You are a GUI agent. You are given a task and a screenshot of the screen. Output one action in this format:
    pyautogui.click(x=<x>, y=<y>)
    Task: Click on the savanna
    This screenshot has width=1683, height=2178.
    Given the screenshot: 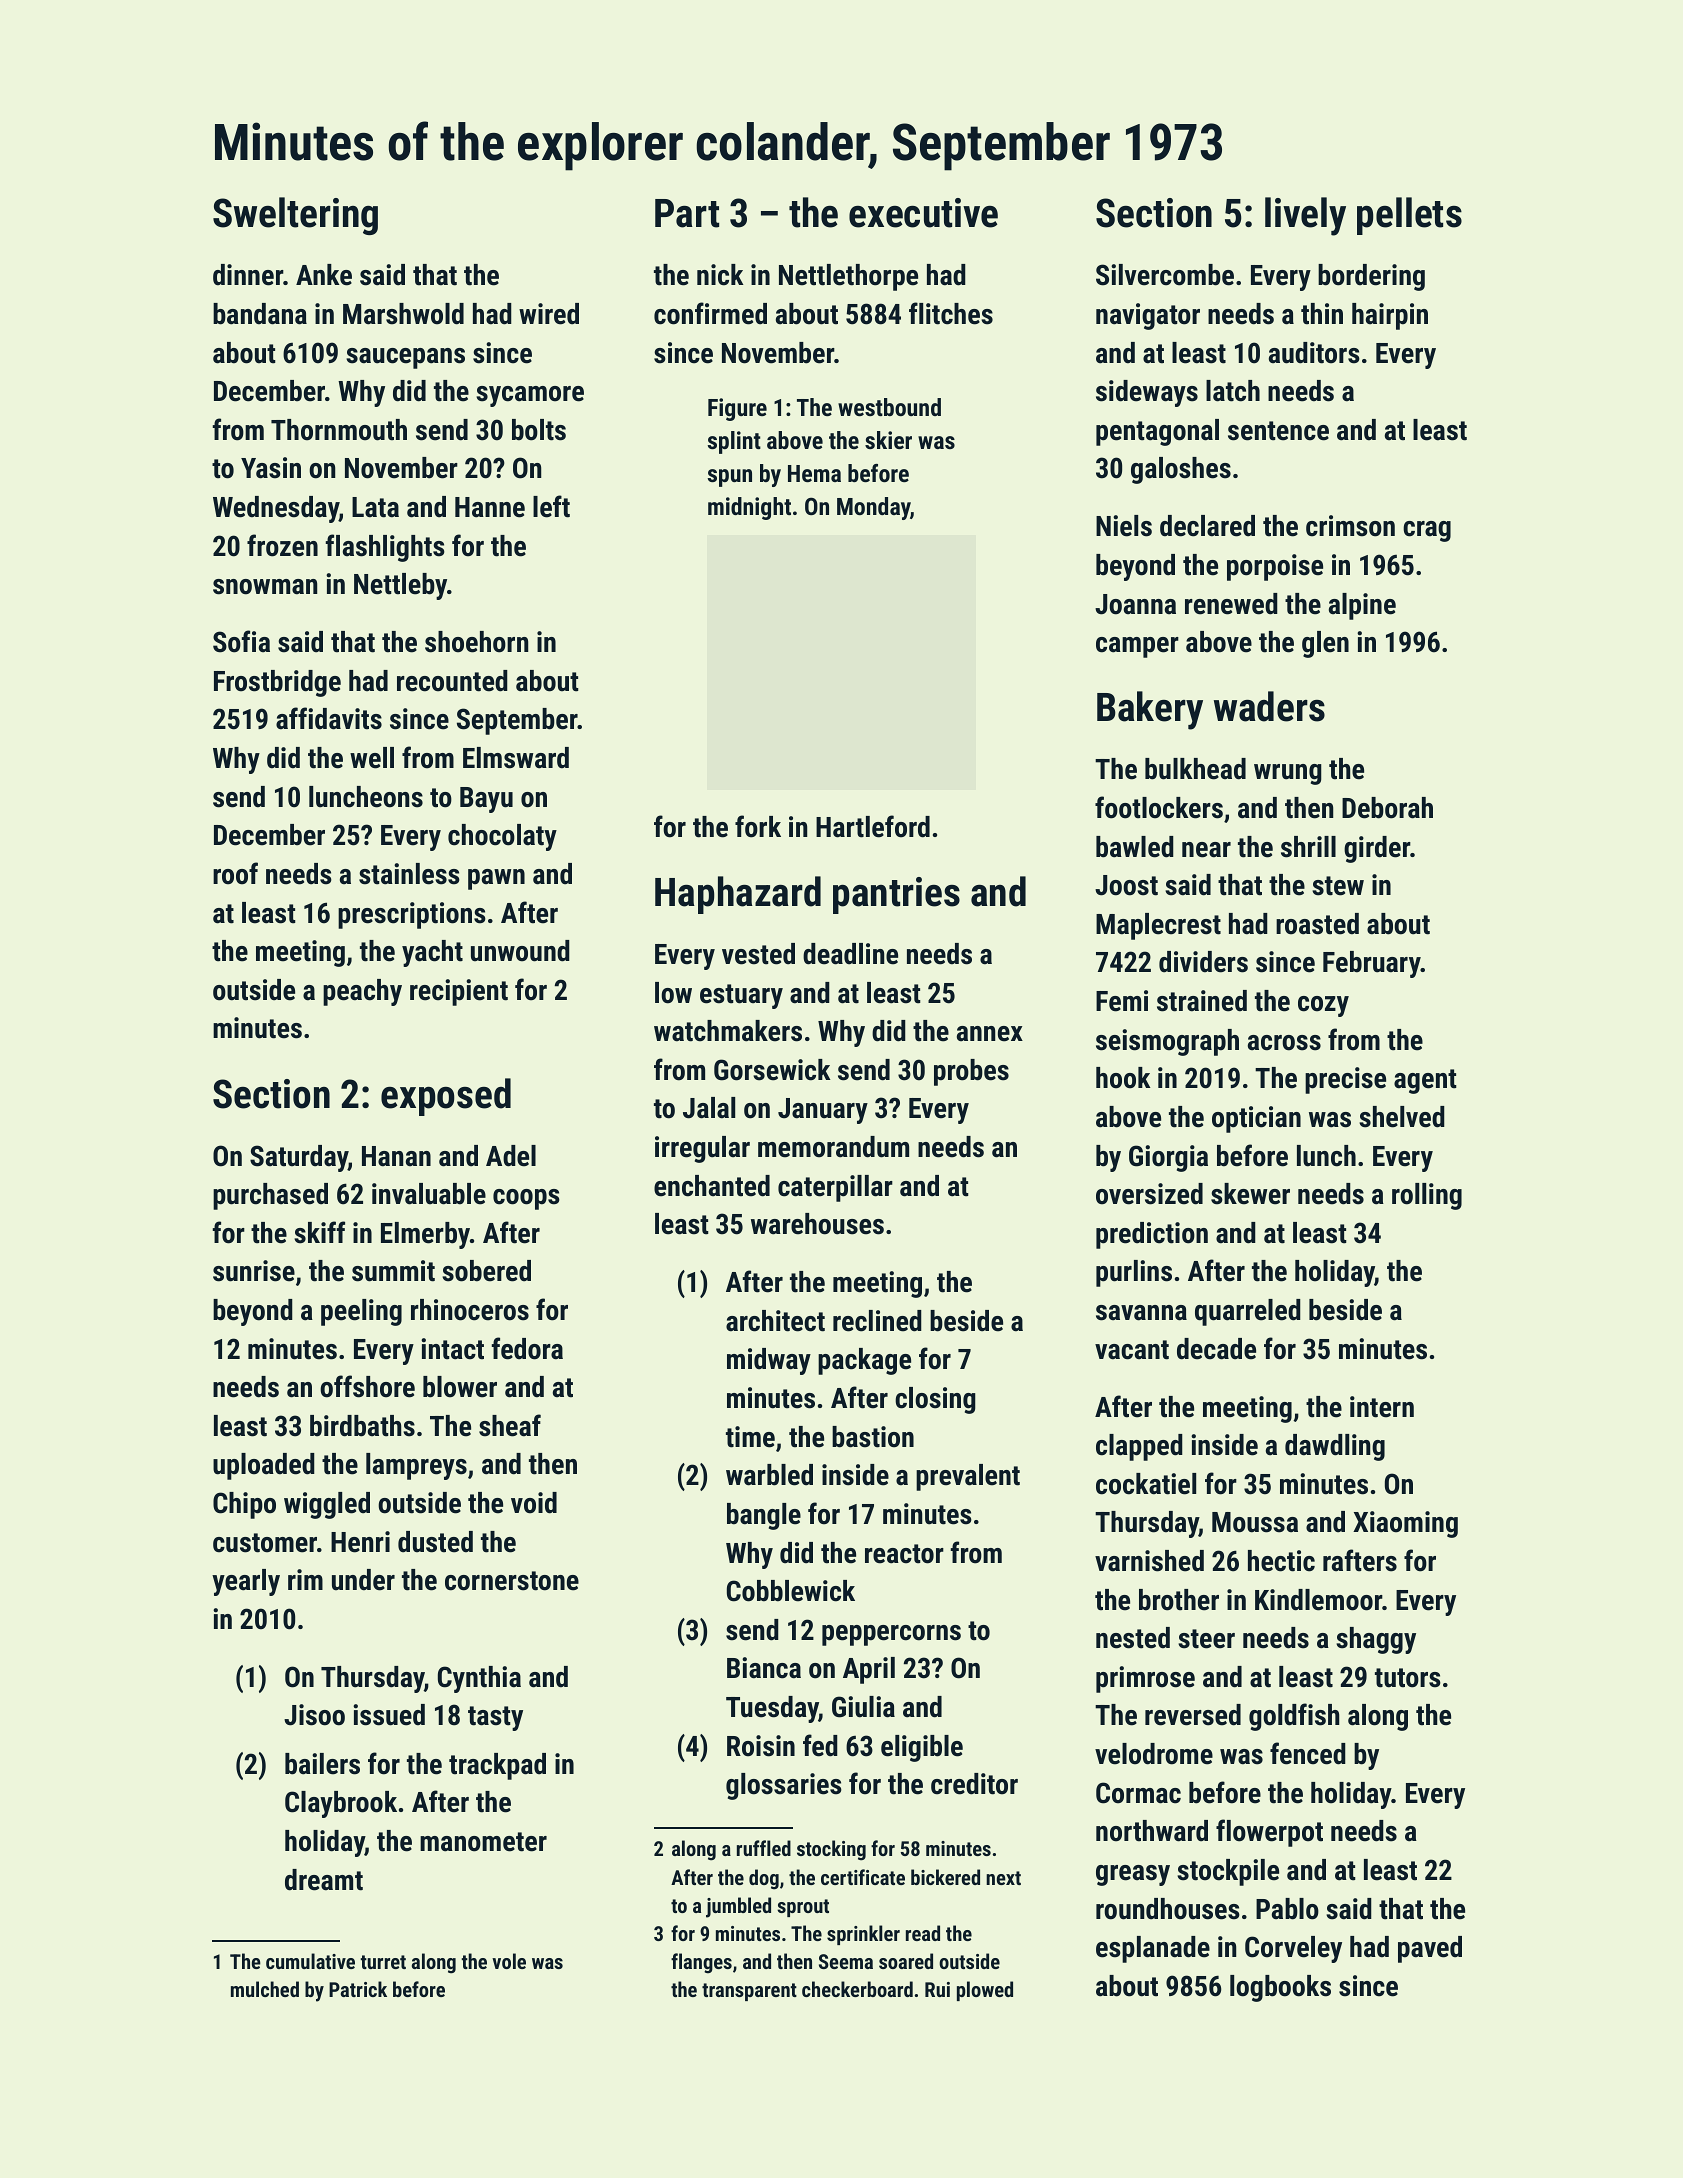 What is the action you would take?
    pyautogui.click(x=1141, y=1313)
